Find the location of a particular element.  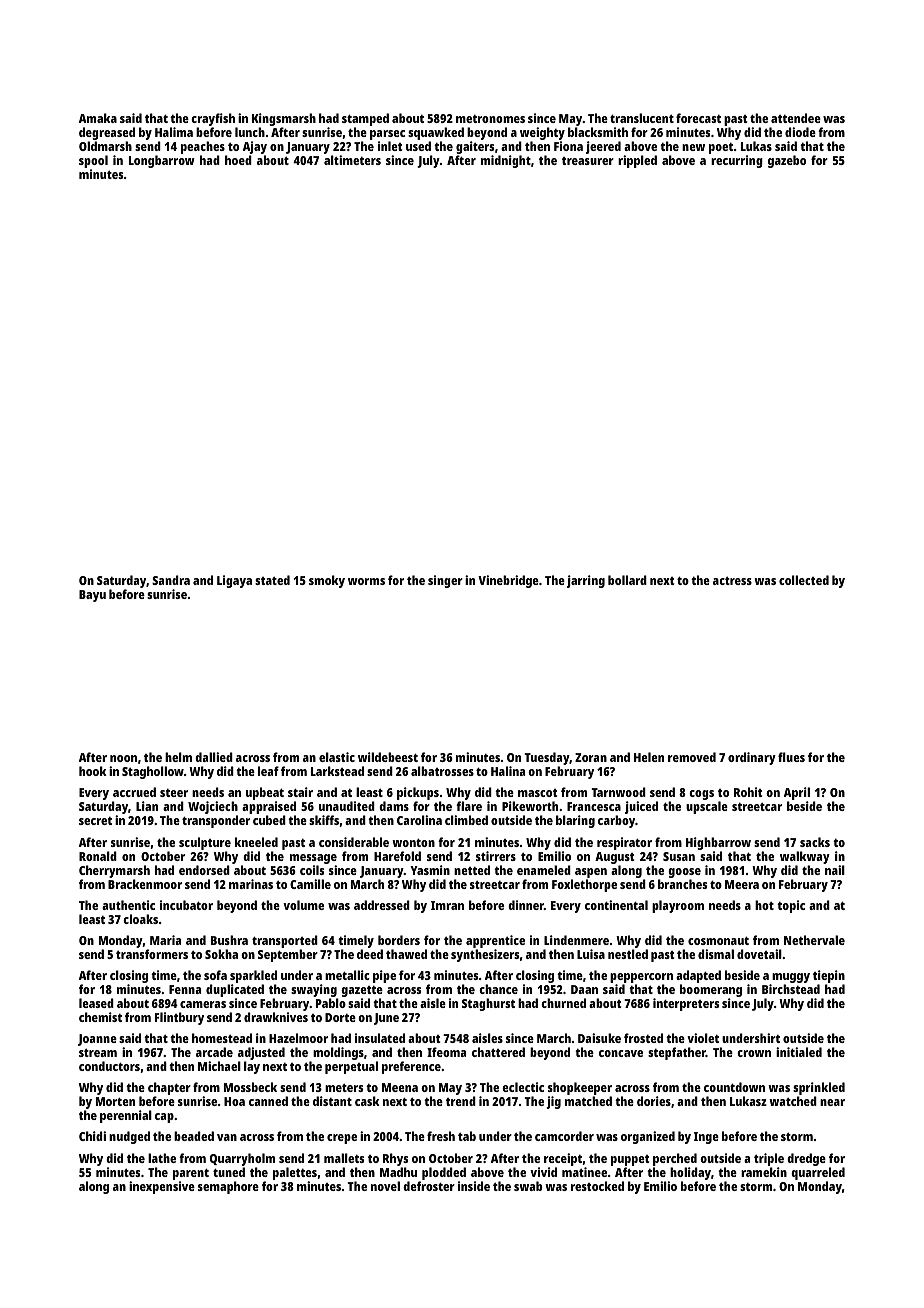

watched is located at coordinates (793, 1101).
